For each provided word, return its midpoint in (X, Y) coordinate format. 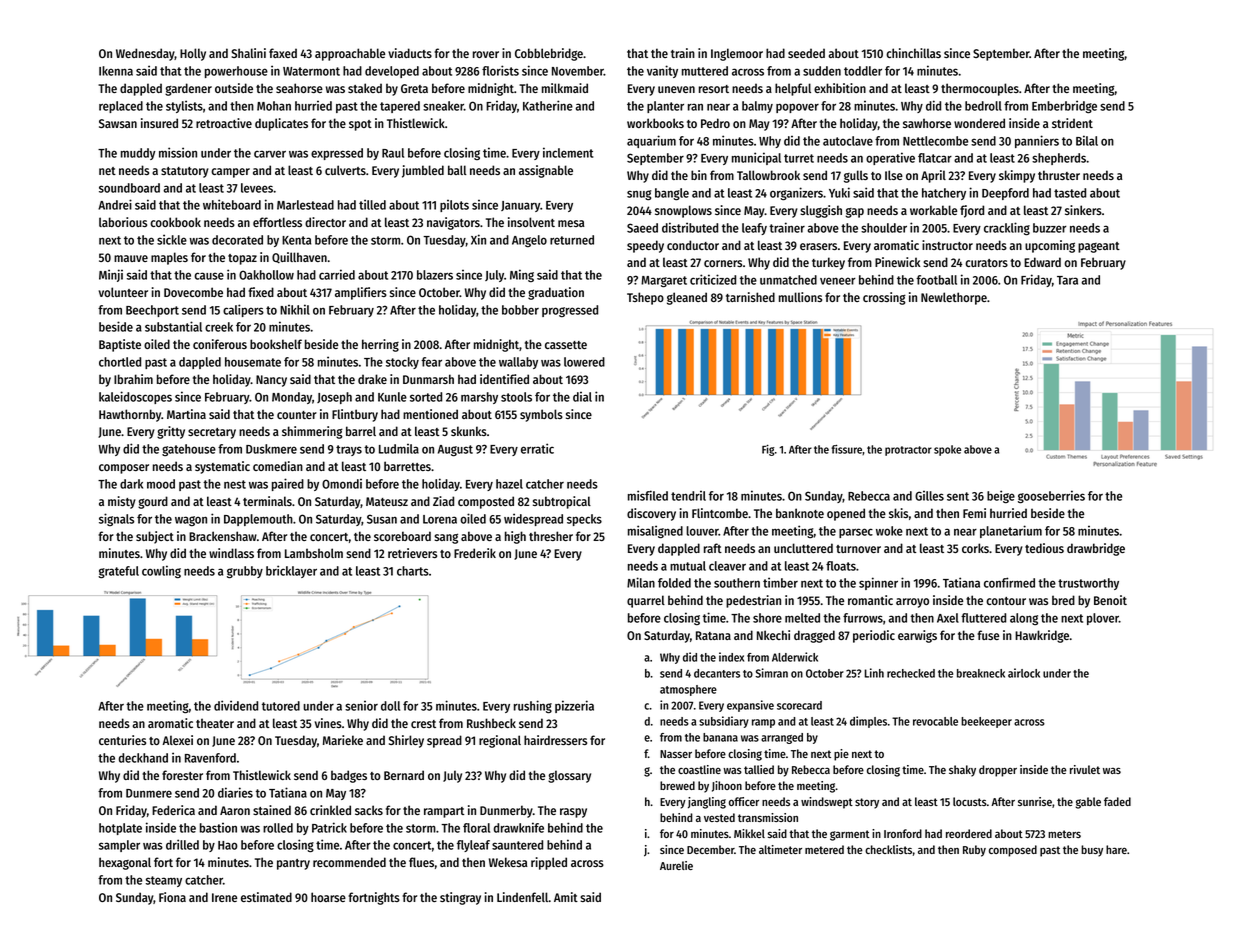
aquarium (651, 141)
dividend (236, 705)
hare (1116, 849)
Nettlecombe (935, 141)
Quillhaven (299, 258)
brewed (677, 785)
